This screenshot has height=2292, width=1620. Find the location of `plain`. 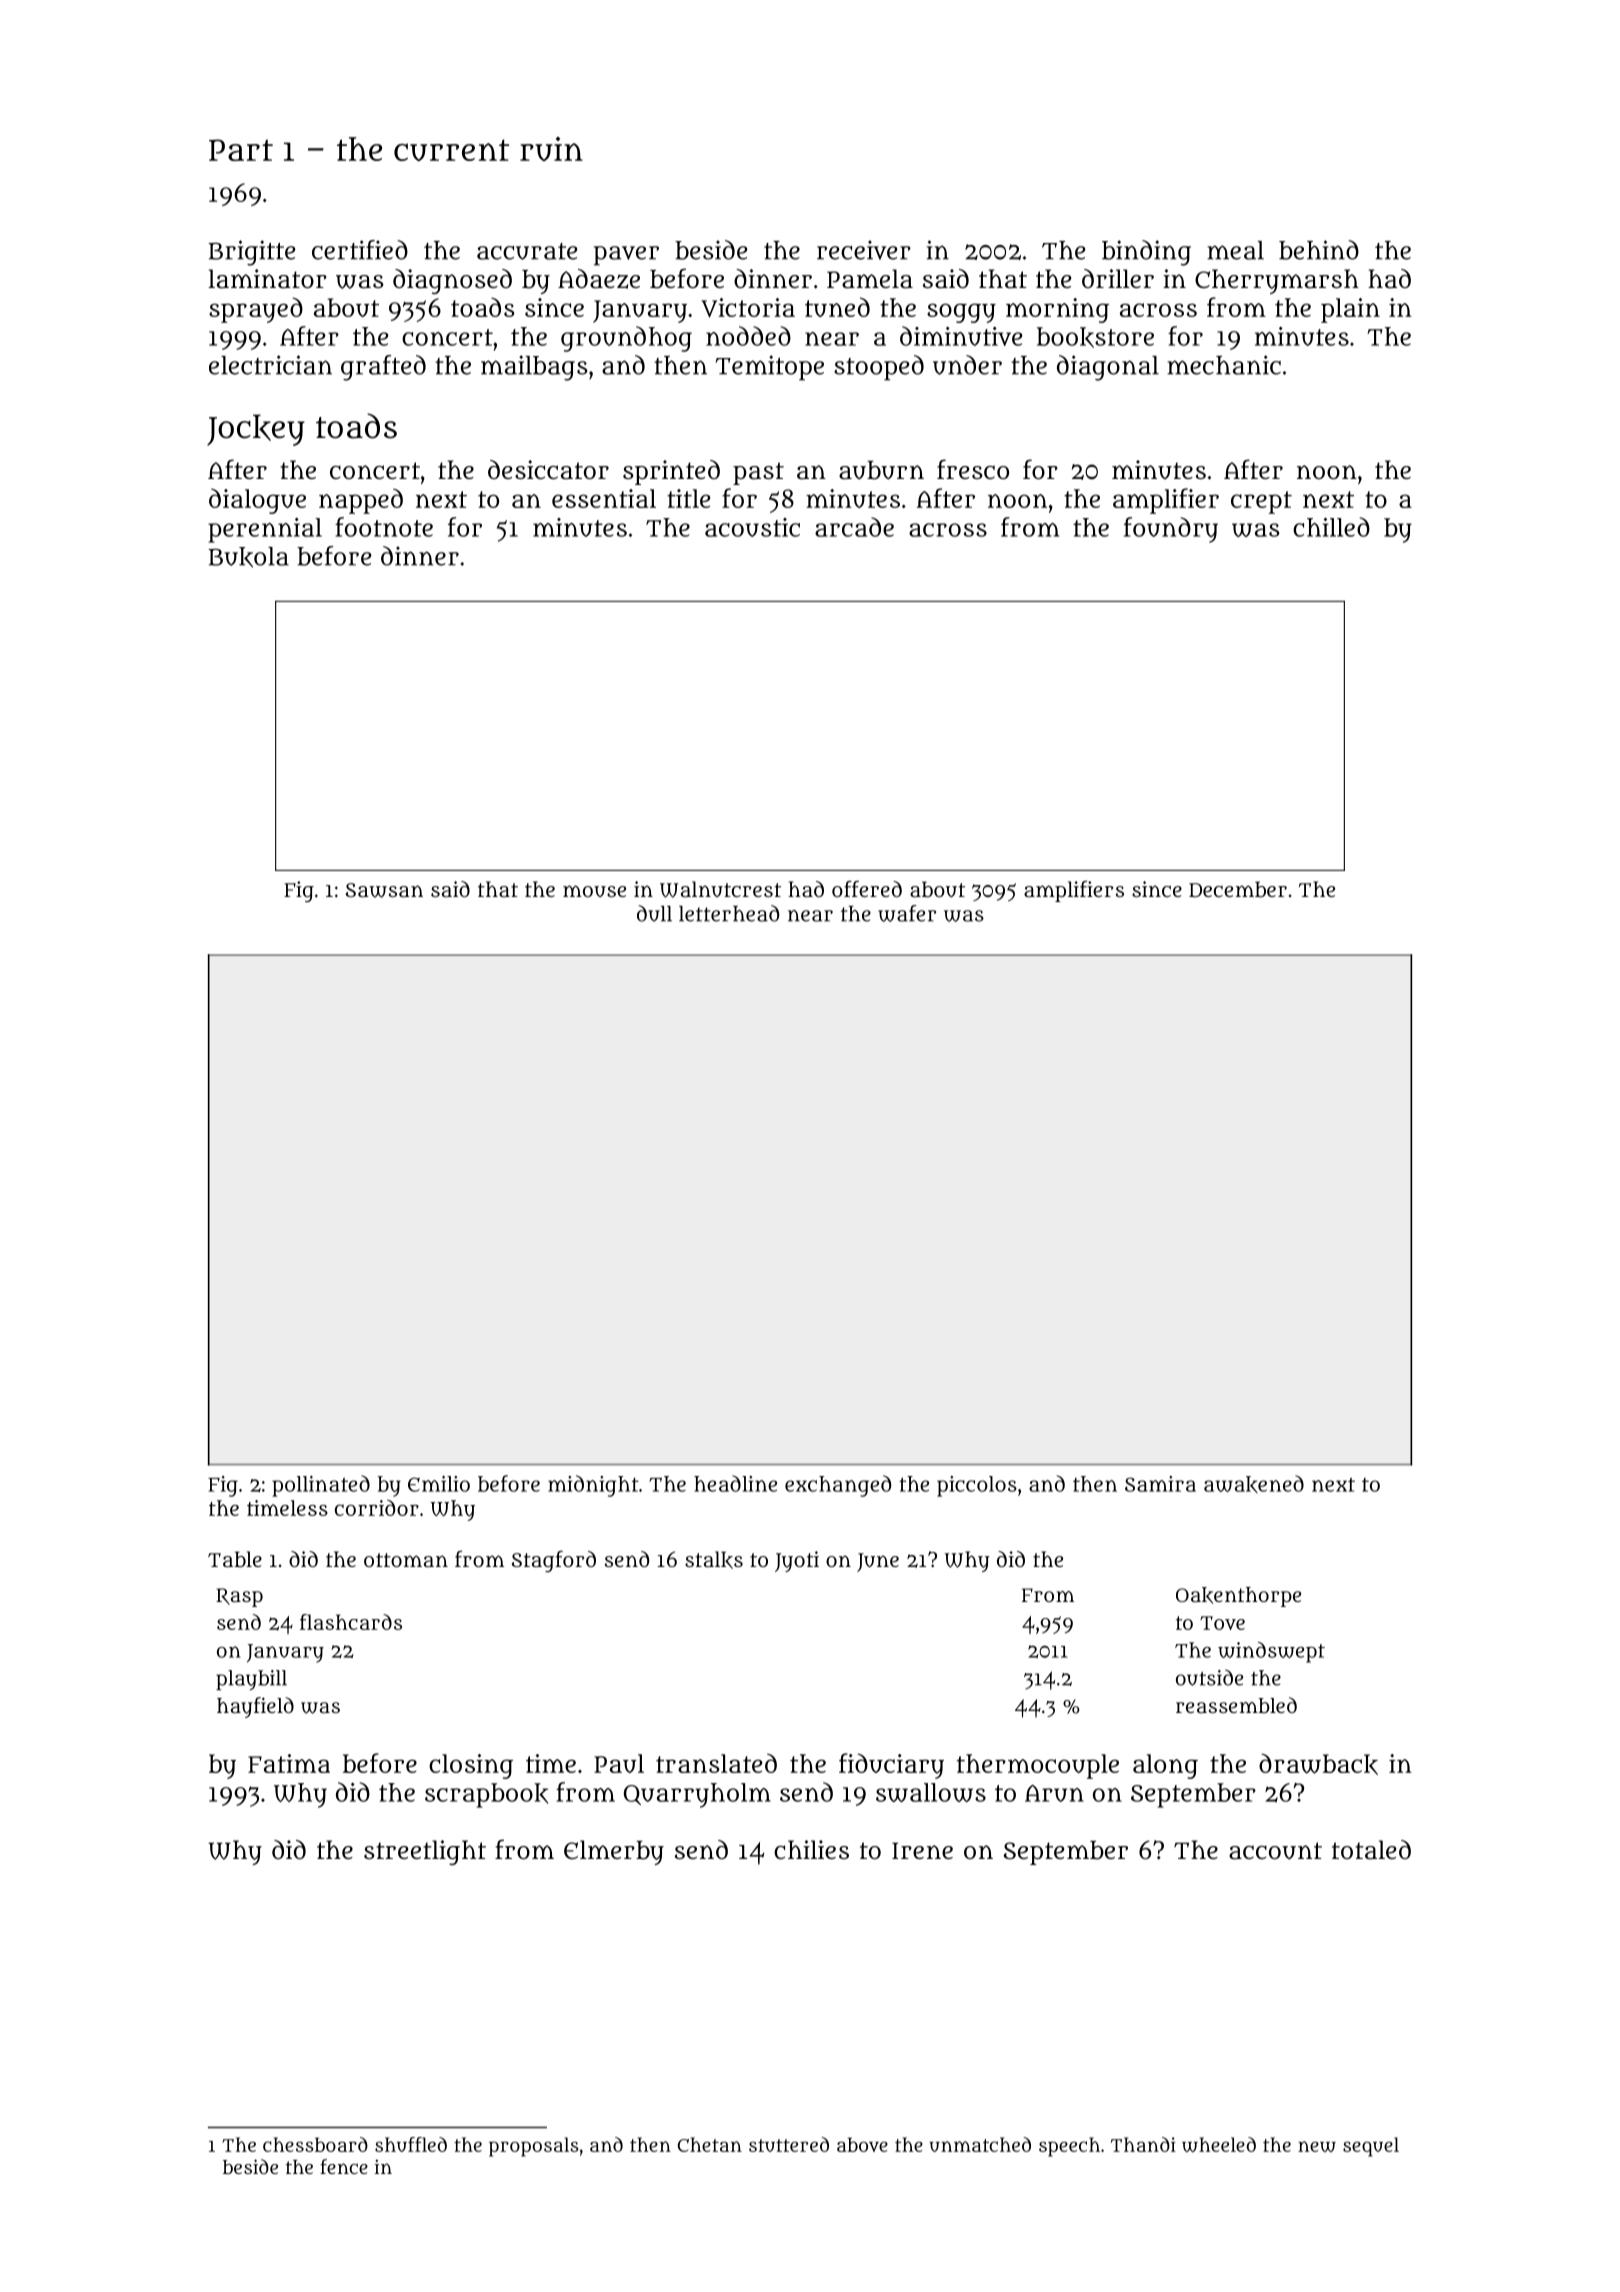

plain is located at coordinates (1350, 310).
